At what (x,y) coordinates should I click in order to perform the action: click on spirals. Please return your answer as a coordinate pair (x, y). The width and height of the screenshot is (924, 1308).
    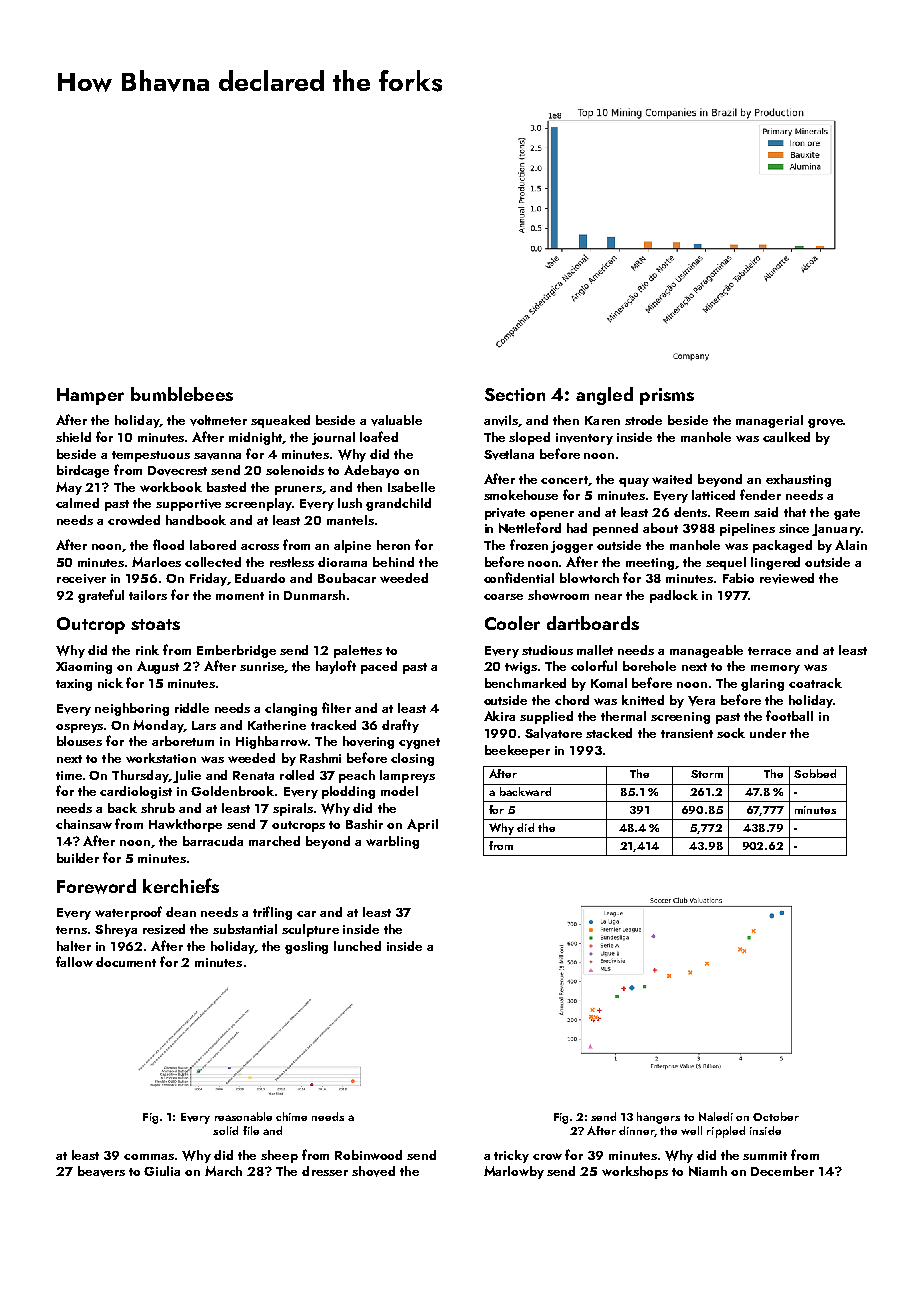
    Looking at the image, I should click on (293, 809).
